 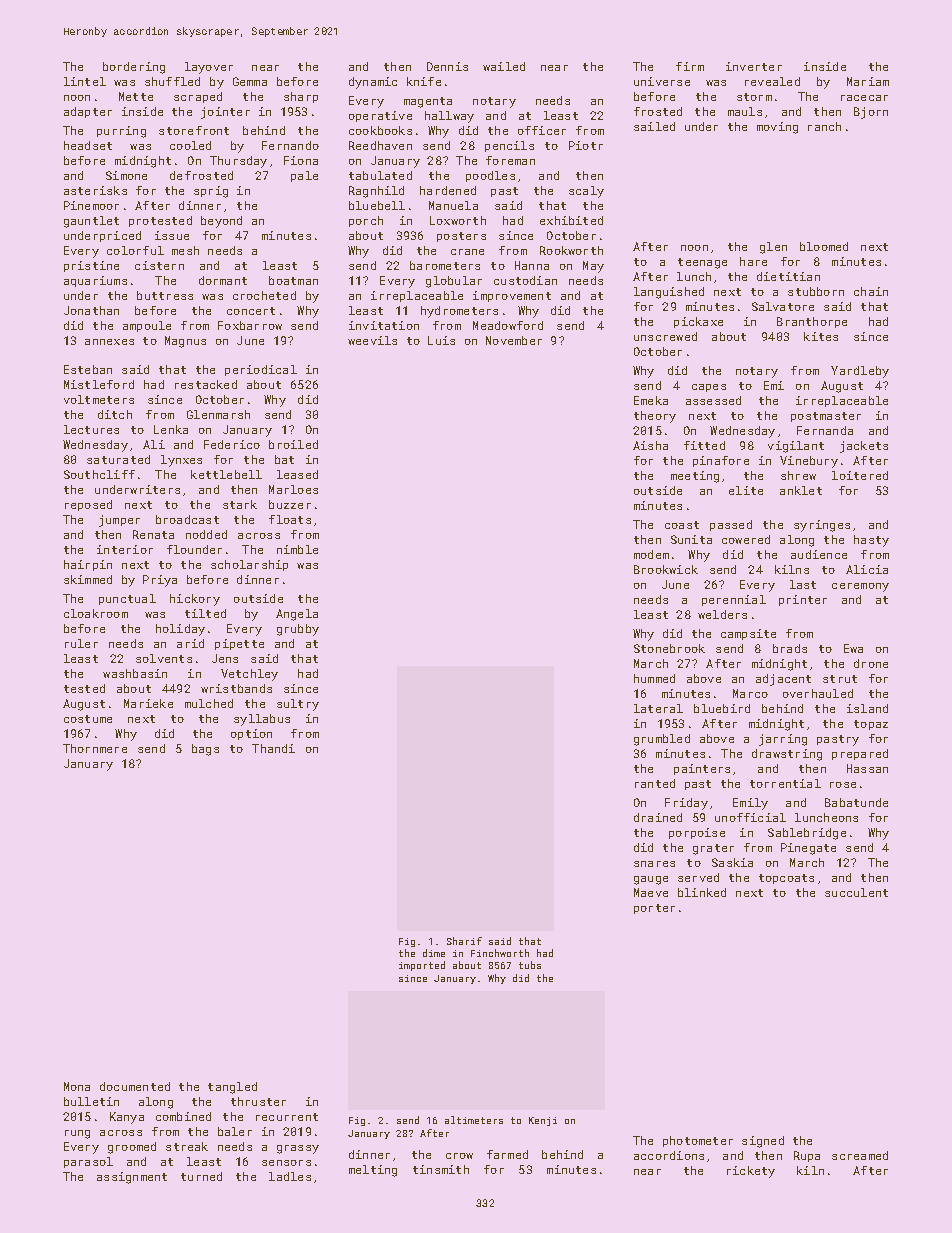 I want to click on Kanya, so click(x=127, y=1118).
